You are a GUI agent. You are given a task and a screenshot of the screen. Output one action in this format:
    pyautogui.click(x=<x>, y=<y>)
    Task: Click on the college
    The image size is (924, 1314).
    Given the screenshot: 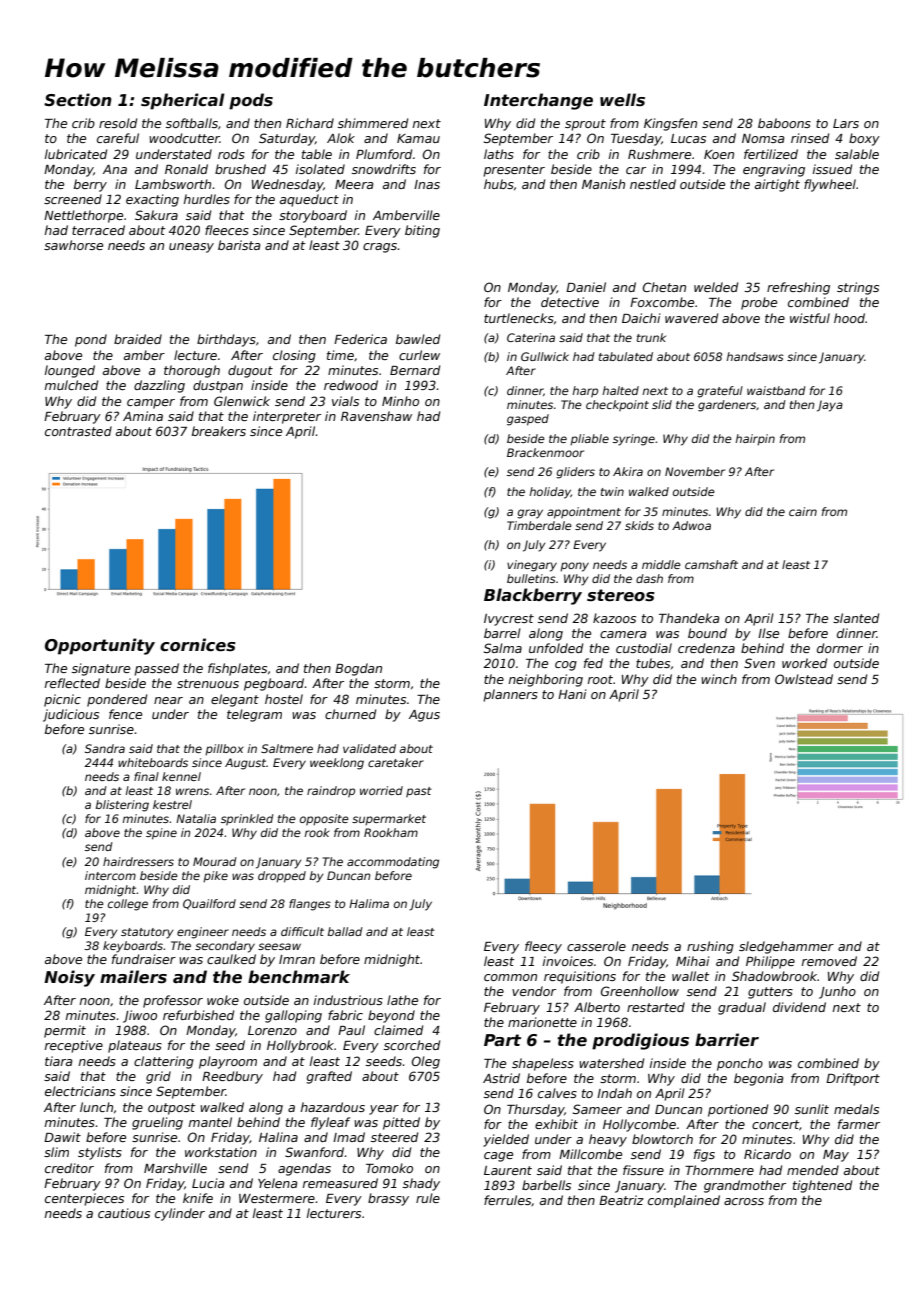 What is the action you would take?
    pyautogui.click(x=128, y=905)
